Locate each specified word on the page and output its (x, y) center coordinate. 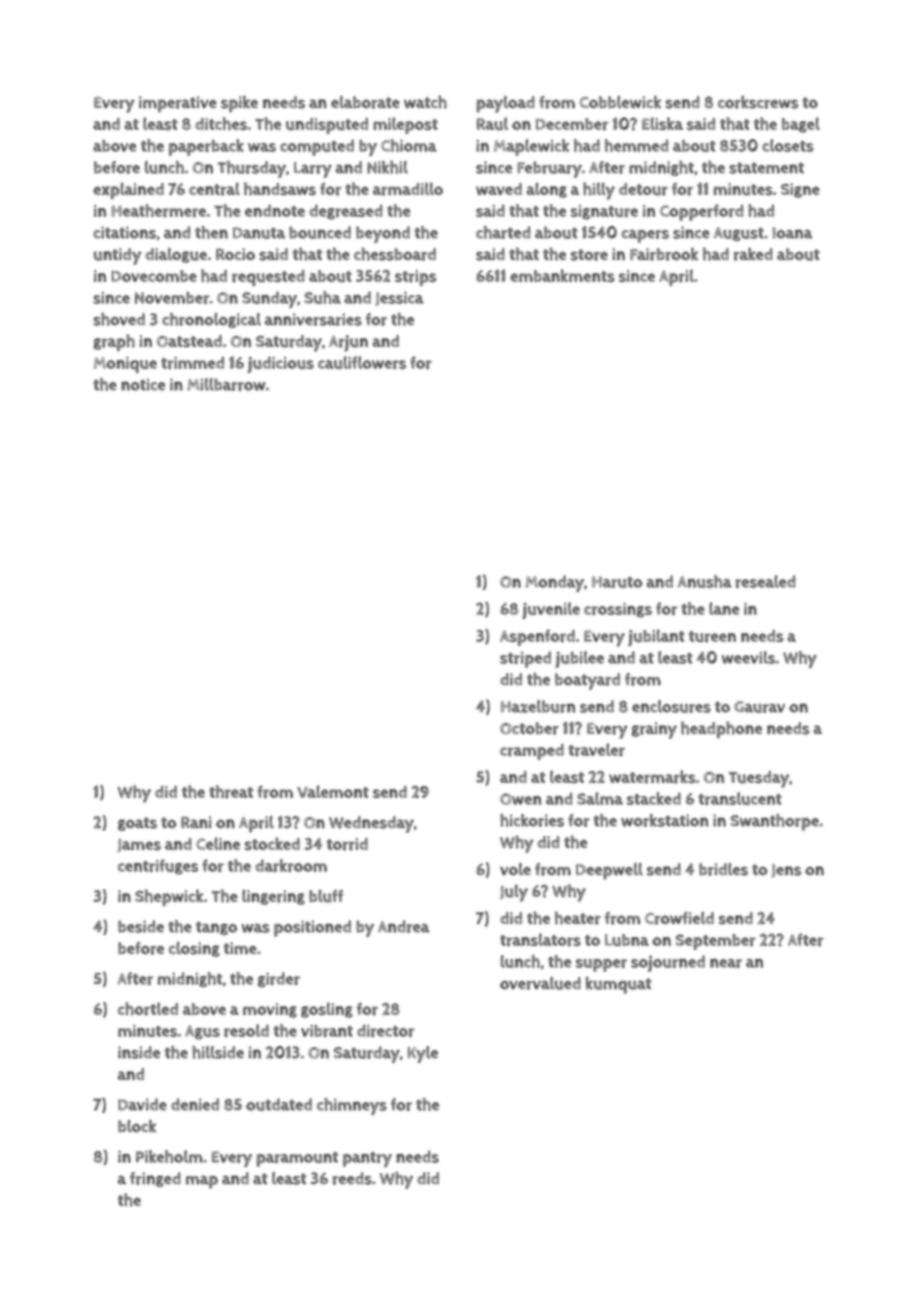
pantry (367, 1159)
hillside (218, 1052)
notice (143, 384)
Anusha (705, 581)
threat (231, 791)
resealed (766, 581)
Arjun (348, 343)
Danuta (259, 233)
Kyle (423, 1054)
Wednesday (371, 824)
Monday (555, 583)
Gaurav (759, 707)
